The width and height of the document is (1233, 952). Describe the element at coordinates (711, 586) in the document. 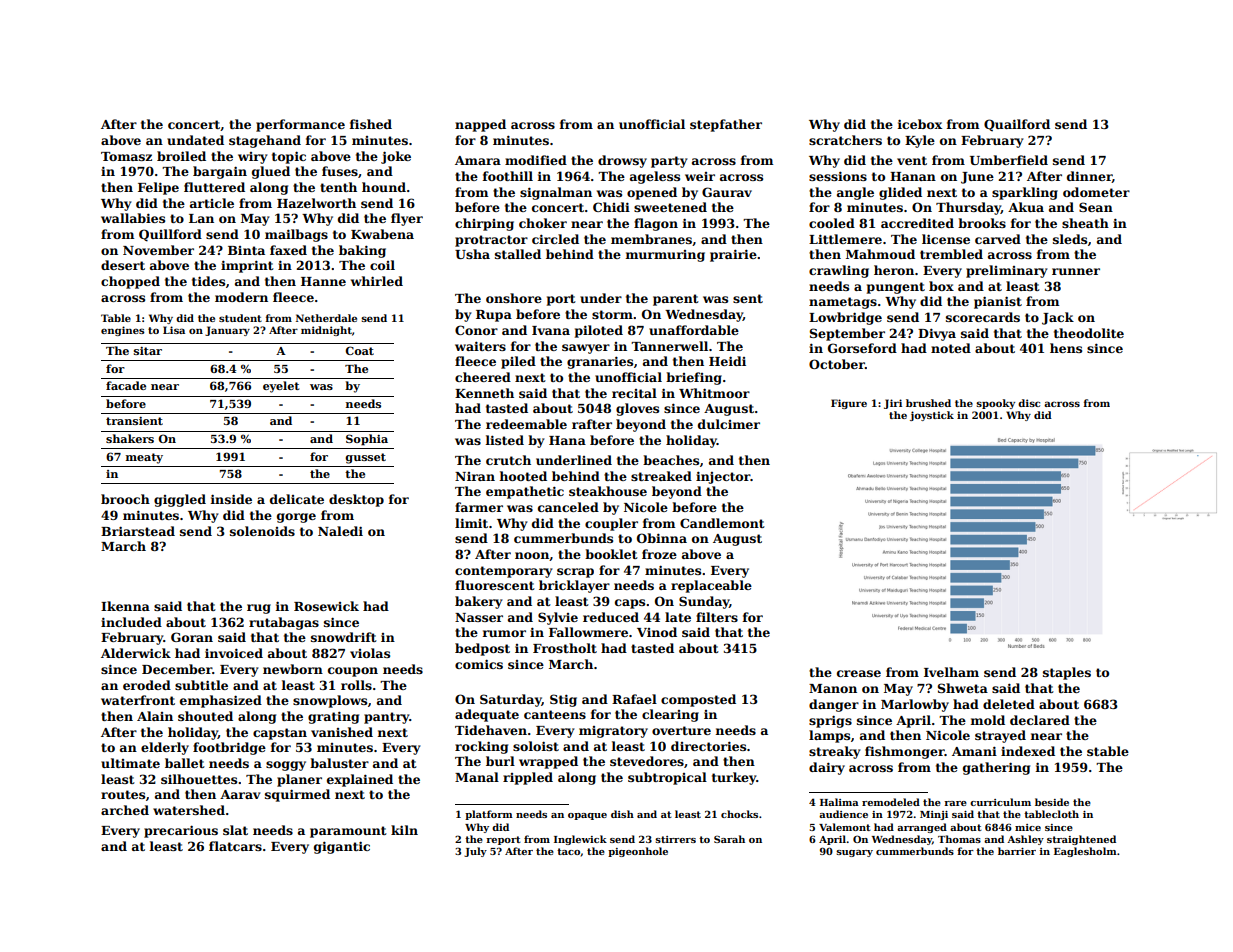

I see `replaceable` at that location.
